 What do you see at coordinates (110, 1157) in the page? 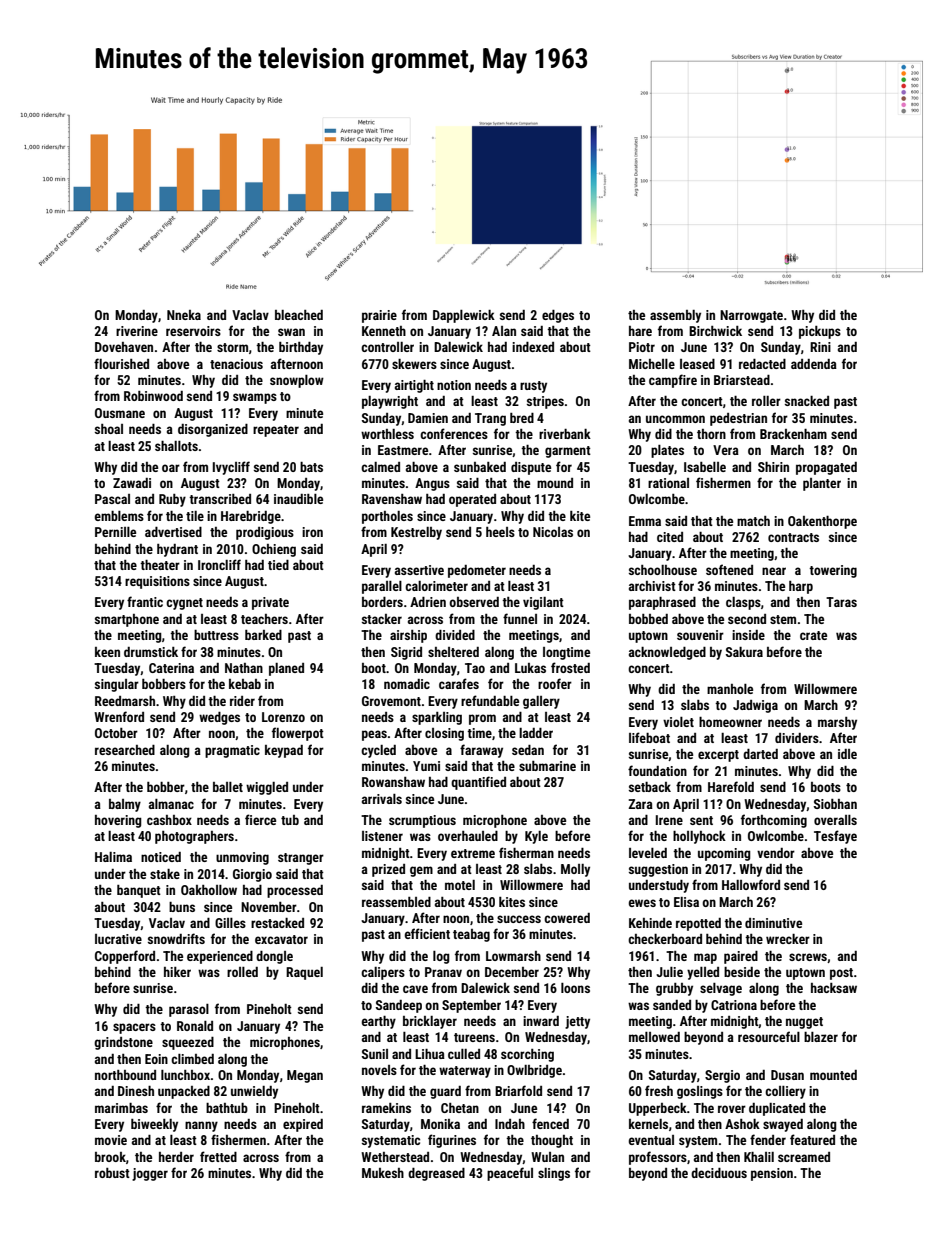
I see `brook` at bounding box center [110, 1157].
